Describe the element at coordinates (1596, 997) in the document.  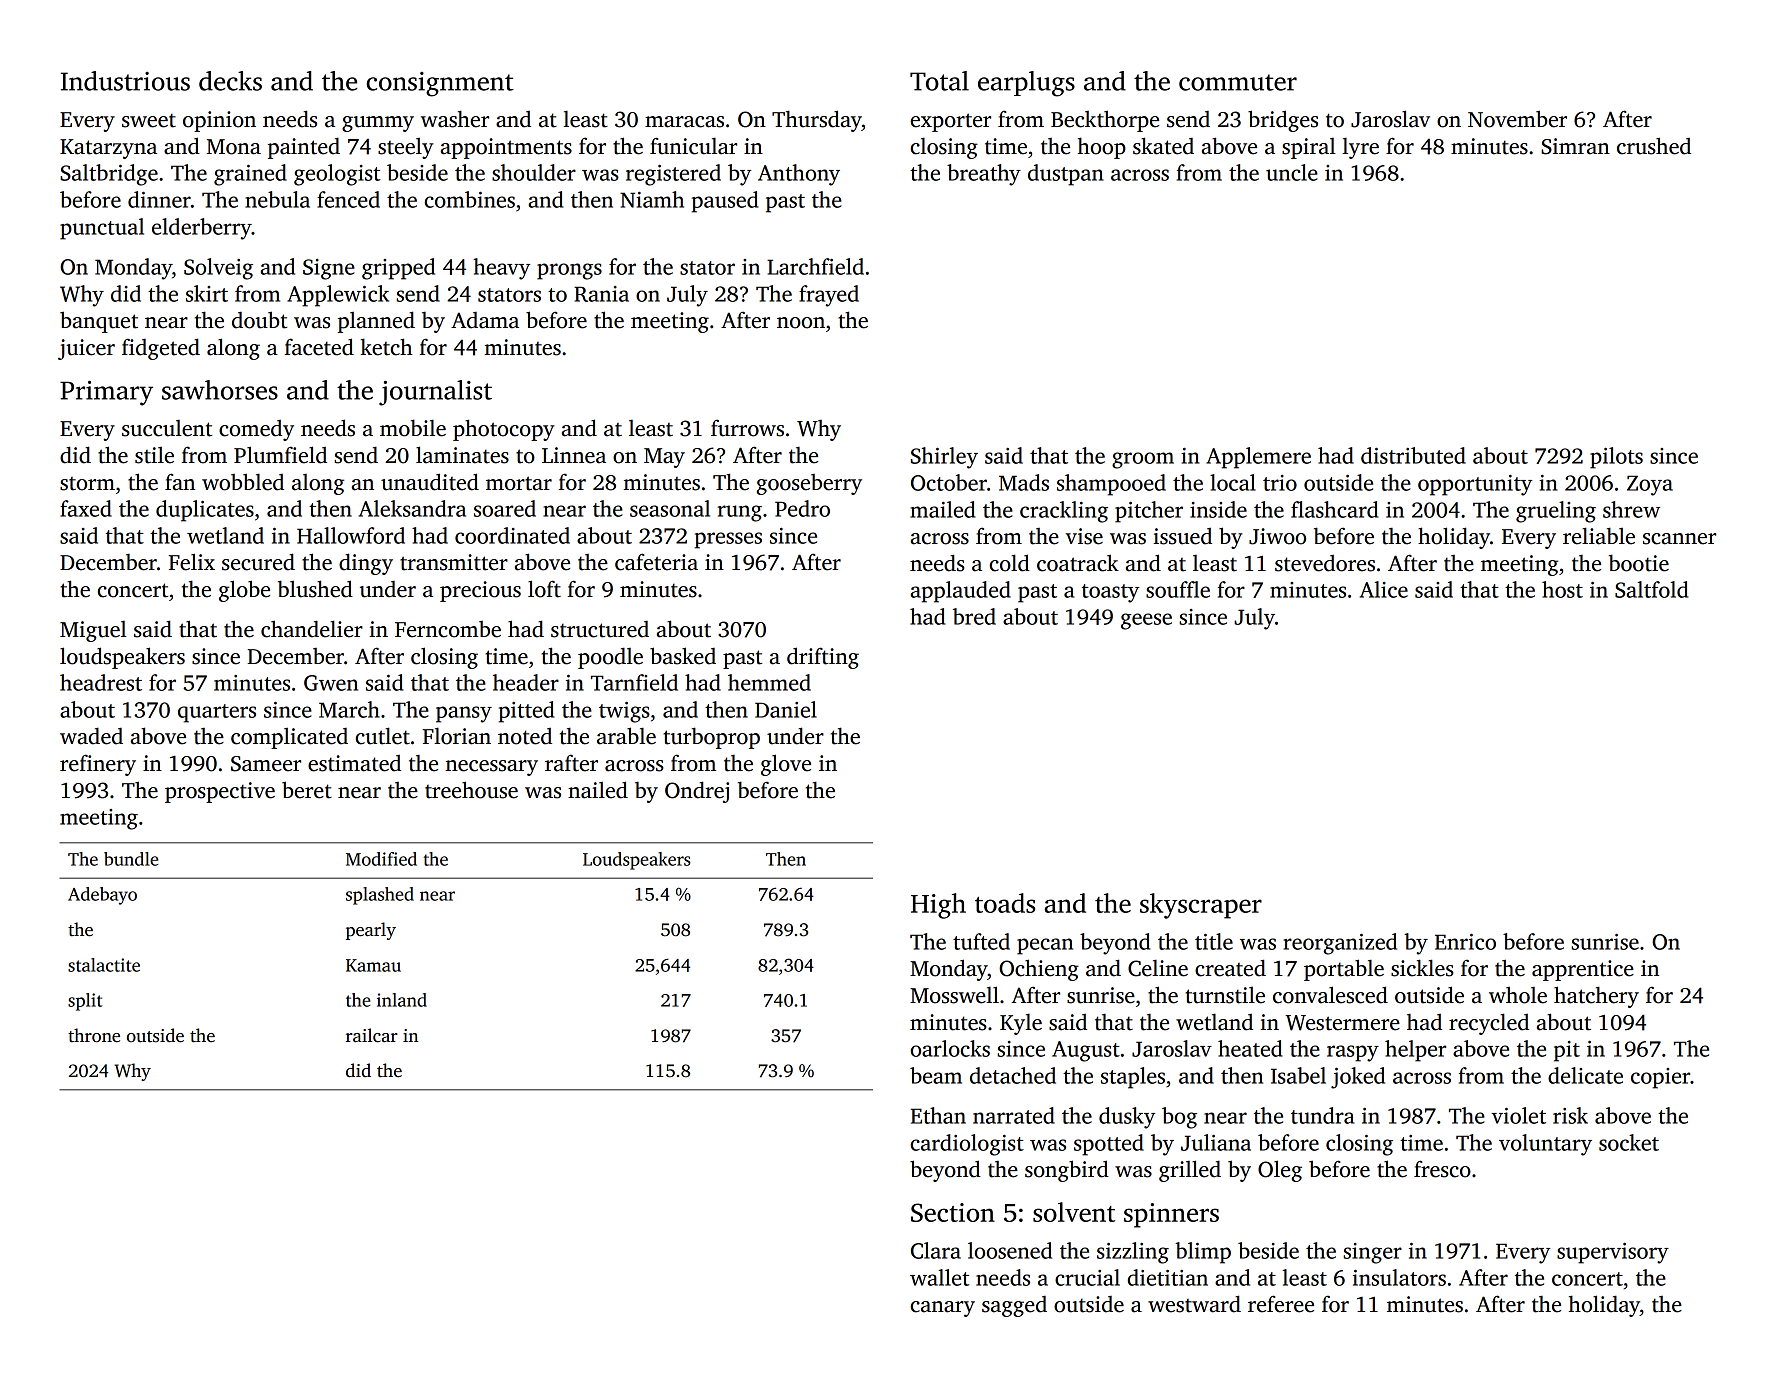
I see `hatchery` at that location.
